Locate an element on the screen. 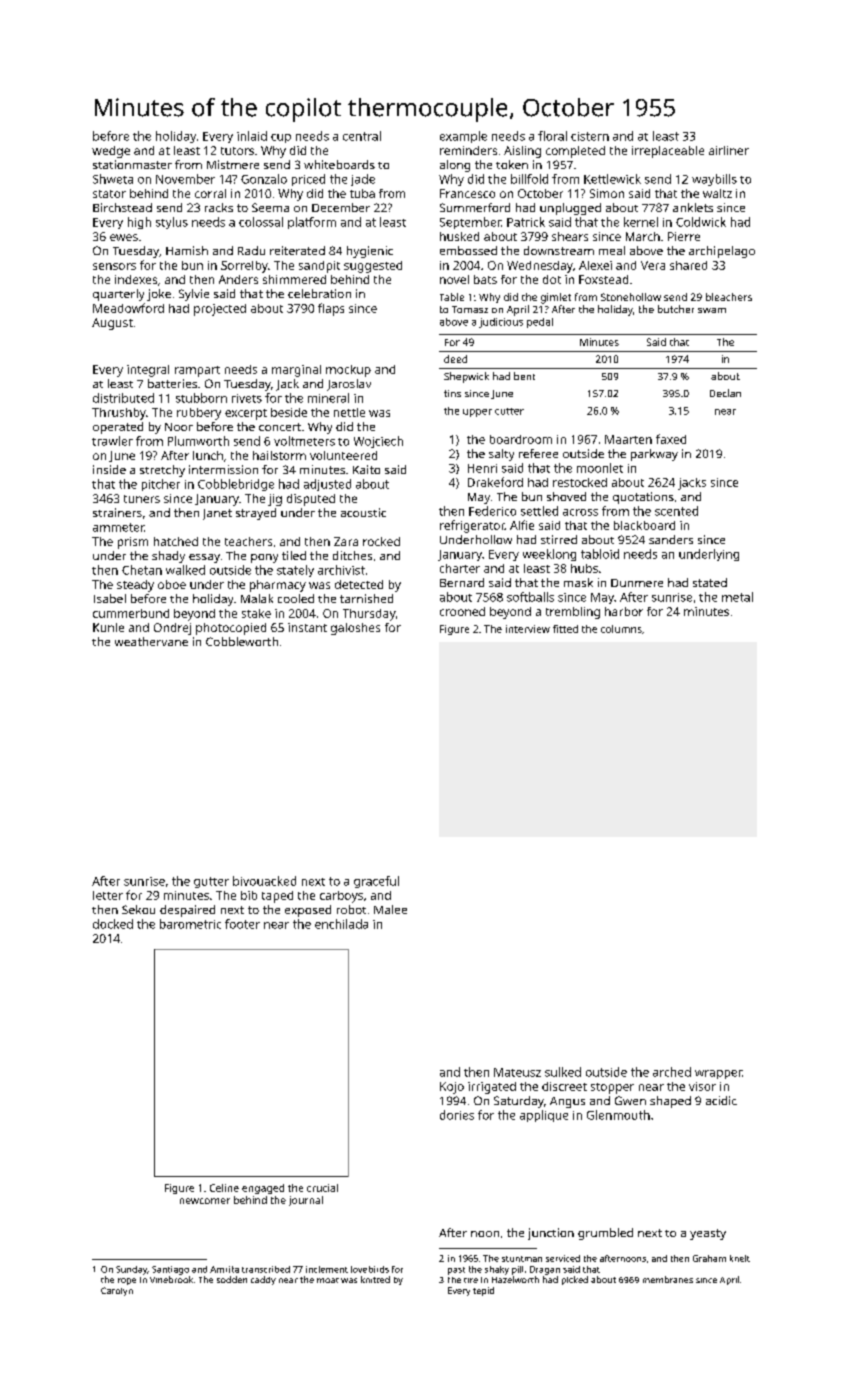  faxed is located at coordinates (671, 439).
